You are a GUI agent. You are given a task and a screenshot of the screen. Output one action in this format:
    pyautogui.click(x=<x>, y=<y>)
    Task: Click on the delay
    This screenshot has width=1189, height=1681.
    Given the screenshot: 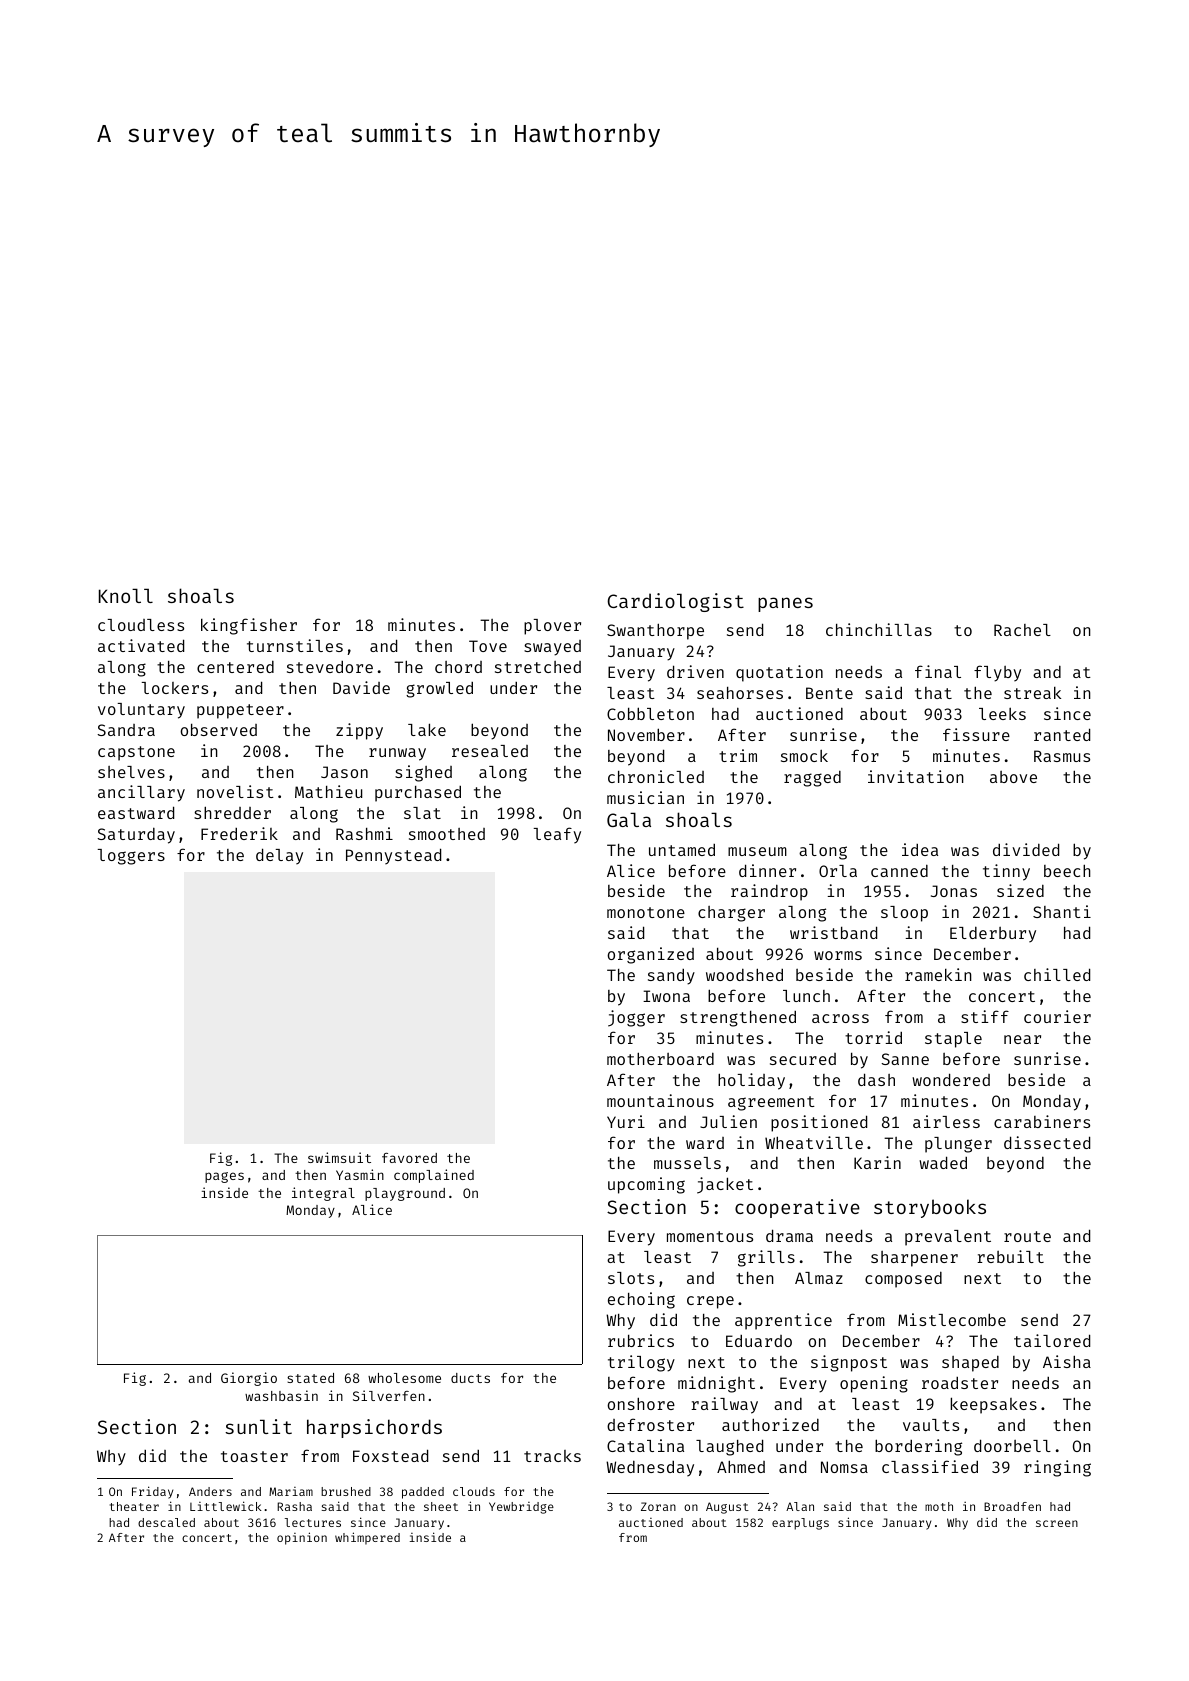 What is the action you would take?
    pyautogui.click(x=279, y=856)
